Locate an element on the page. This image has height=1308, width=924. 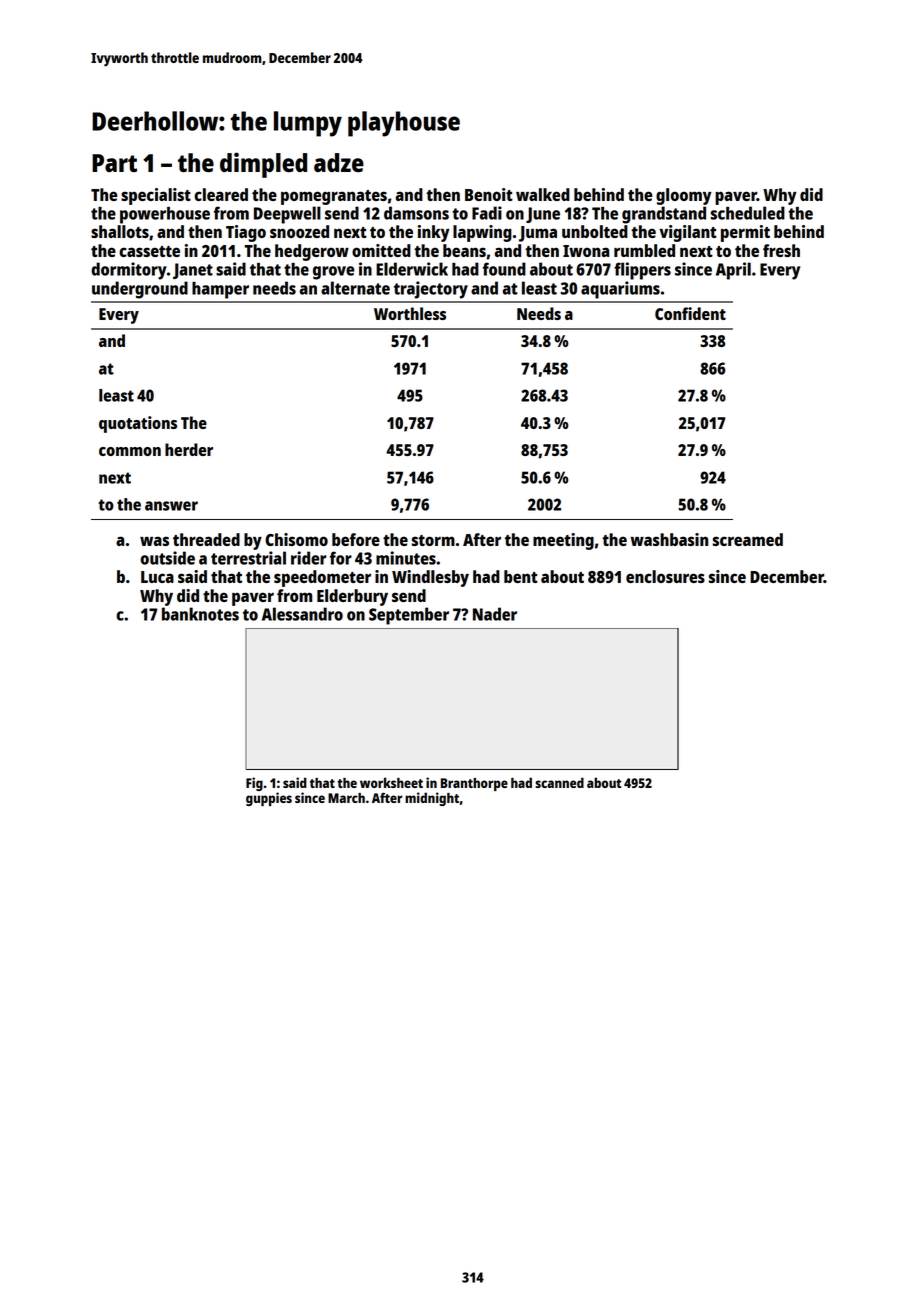
dormitory is located at coordinates (129, 271).
